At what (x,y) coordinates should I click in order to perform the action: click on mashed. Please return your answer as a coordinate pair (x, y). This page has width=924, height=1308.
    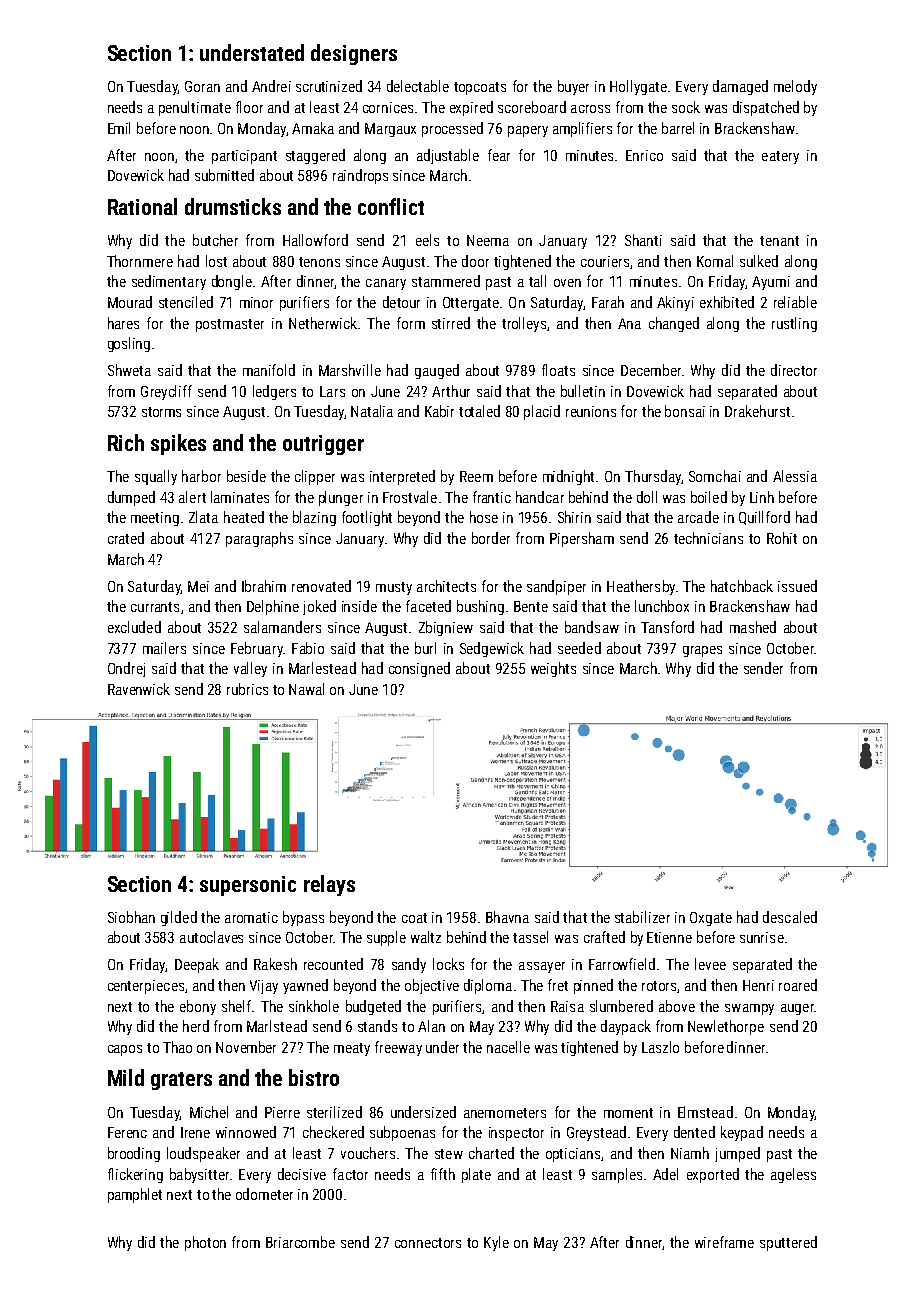
    Looking at the image, I should click on (753, 627).
